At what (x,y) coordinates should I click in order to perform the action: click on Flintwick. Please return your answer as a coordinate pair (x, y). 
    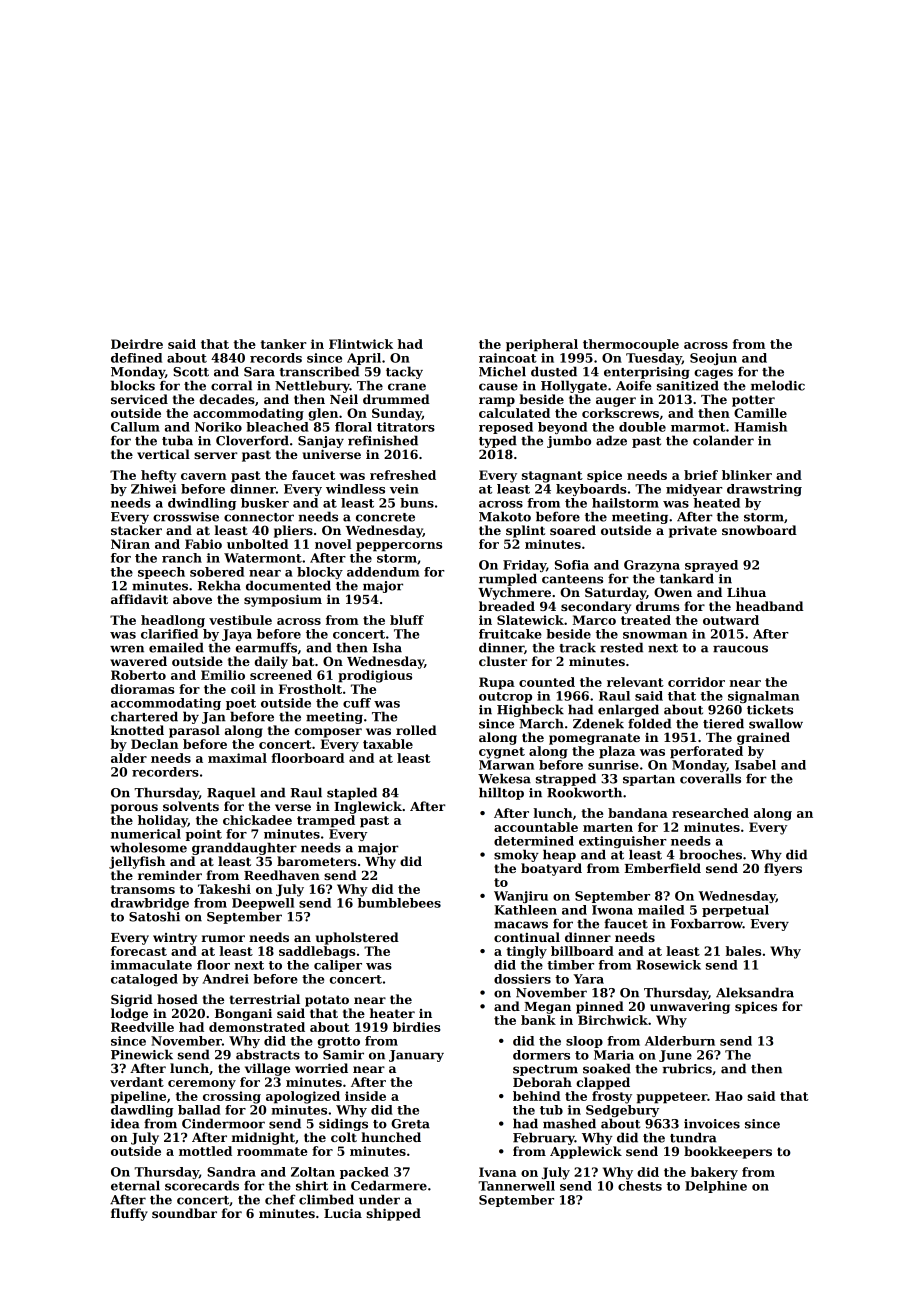
    Looking at the image, I should click on (361, 344).
